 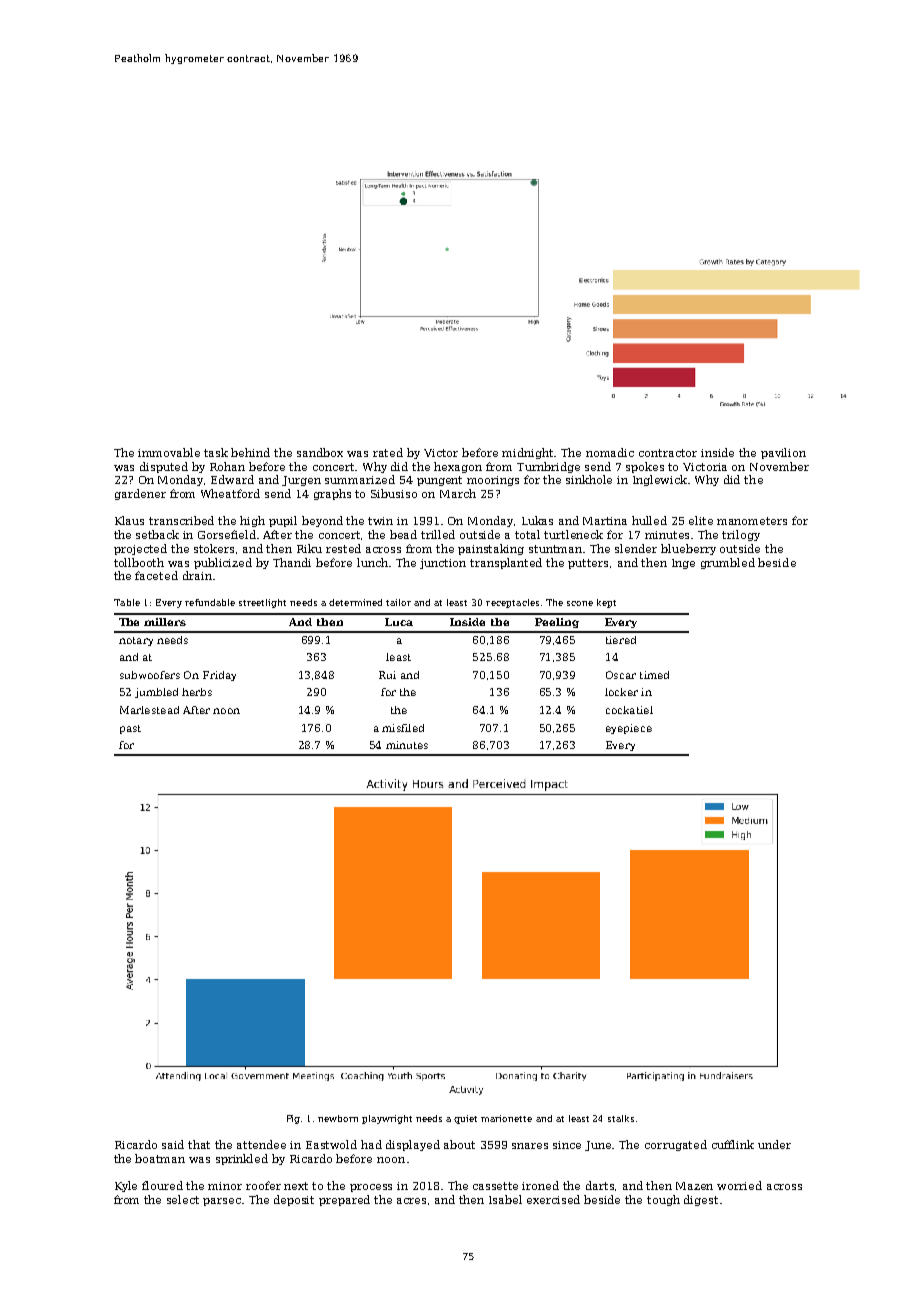 I want to click on quiet, so click(x=465, y=1119).
